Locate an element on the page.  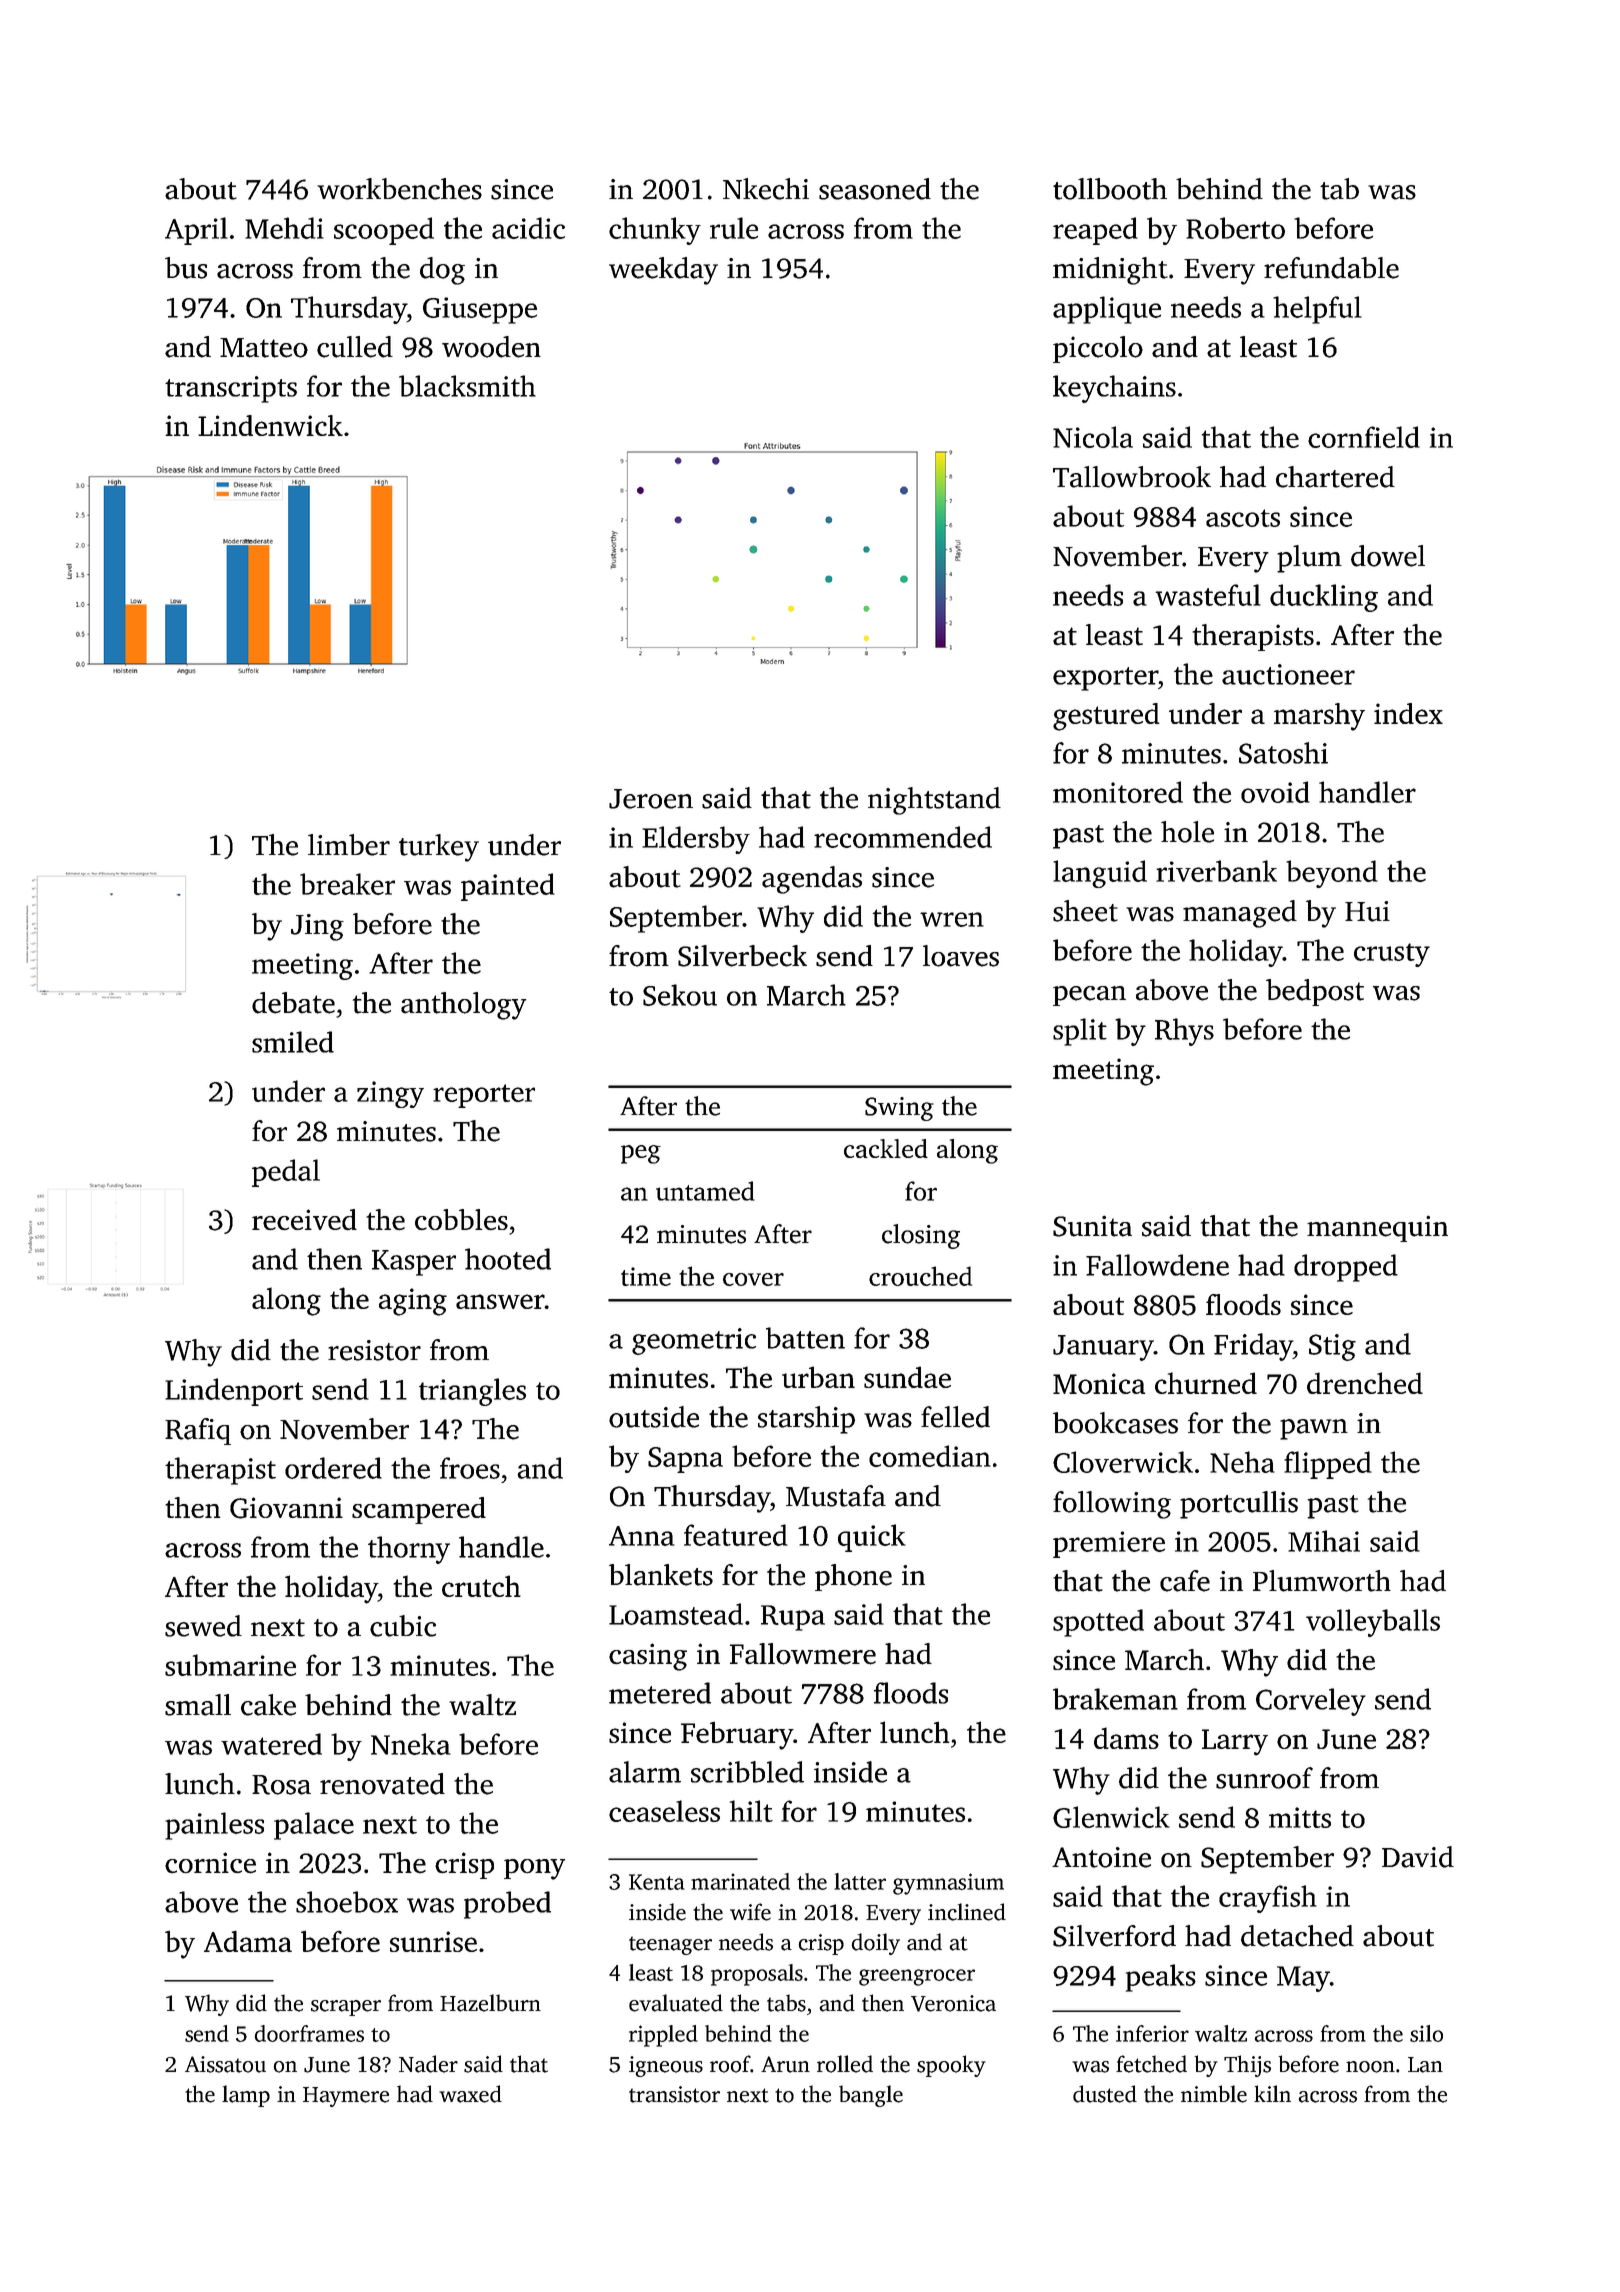
Tallowbrook is located at coordinates (1132, 477).
